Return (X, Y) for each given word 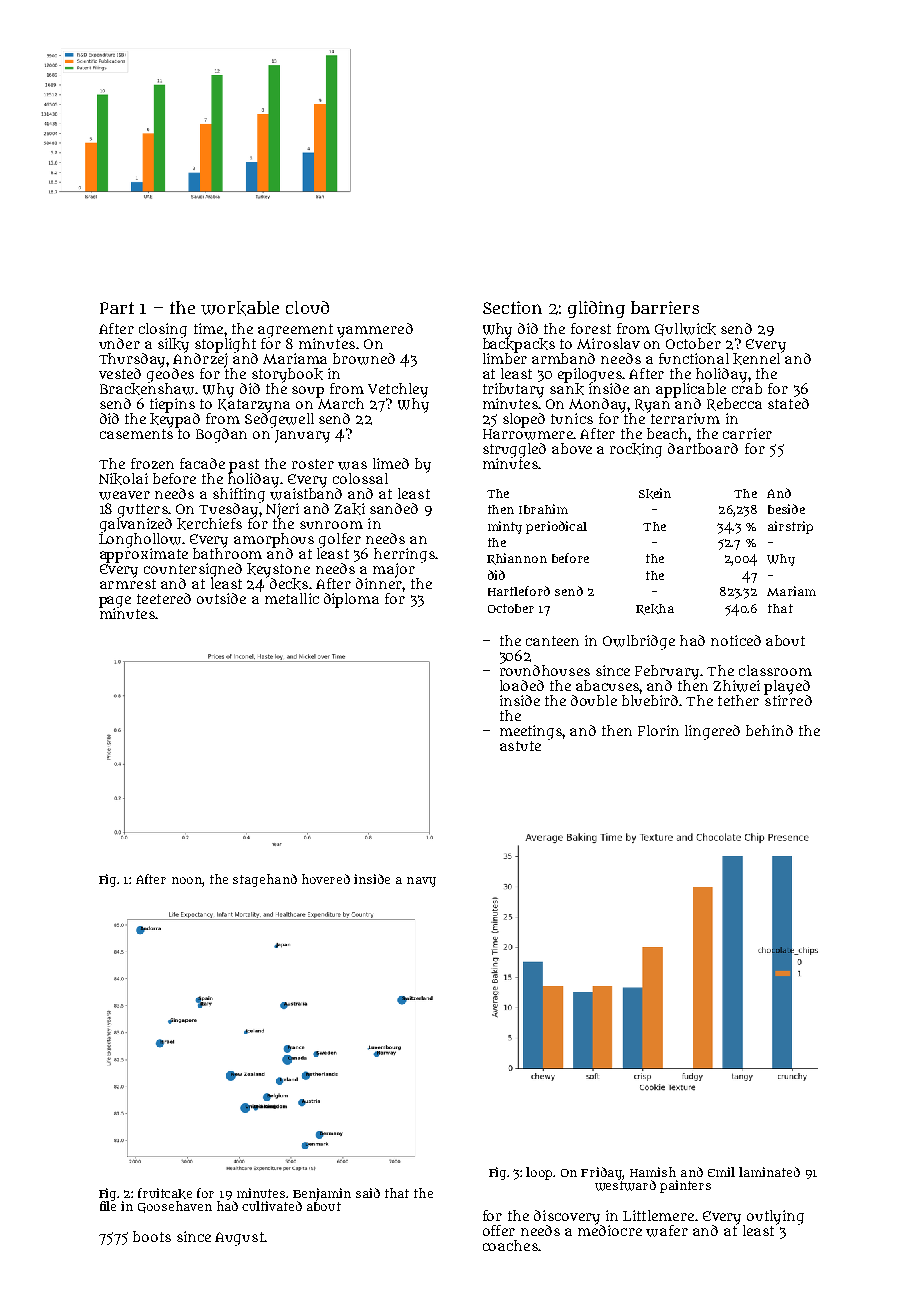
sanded (394, 508)
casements (136, 434)
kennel (756, 359)
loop (540, 1173)
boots (152, 1236)
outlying (775, 1217)
